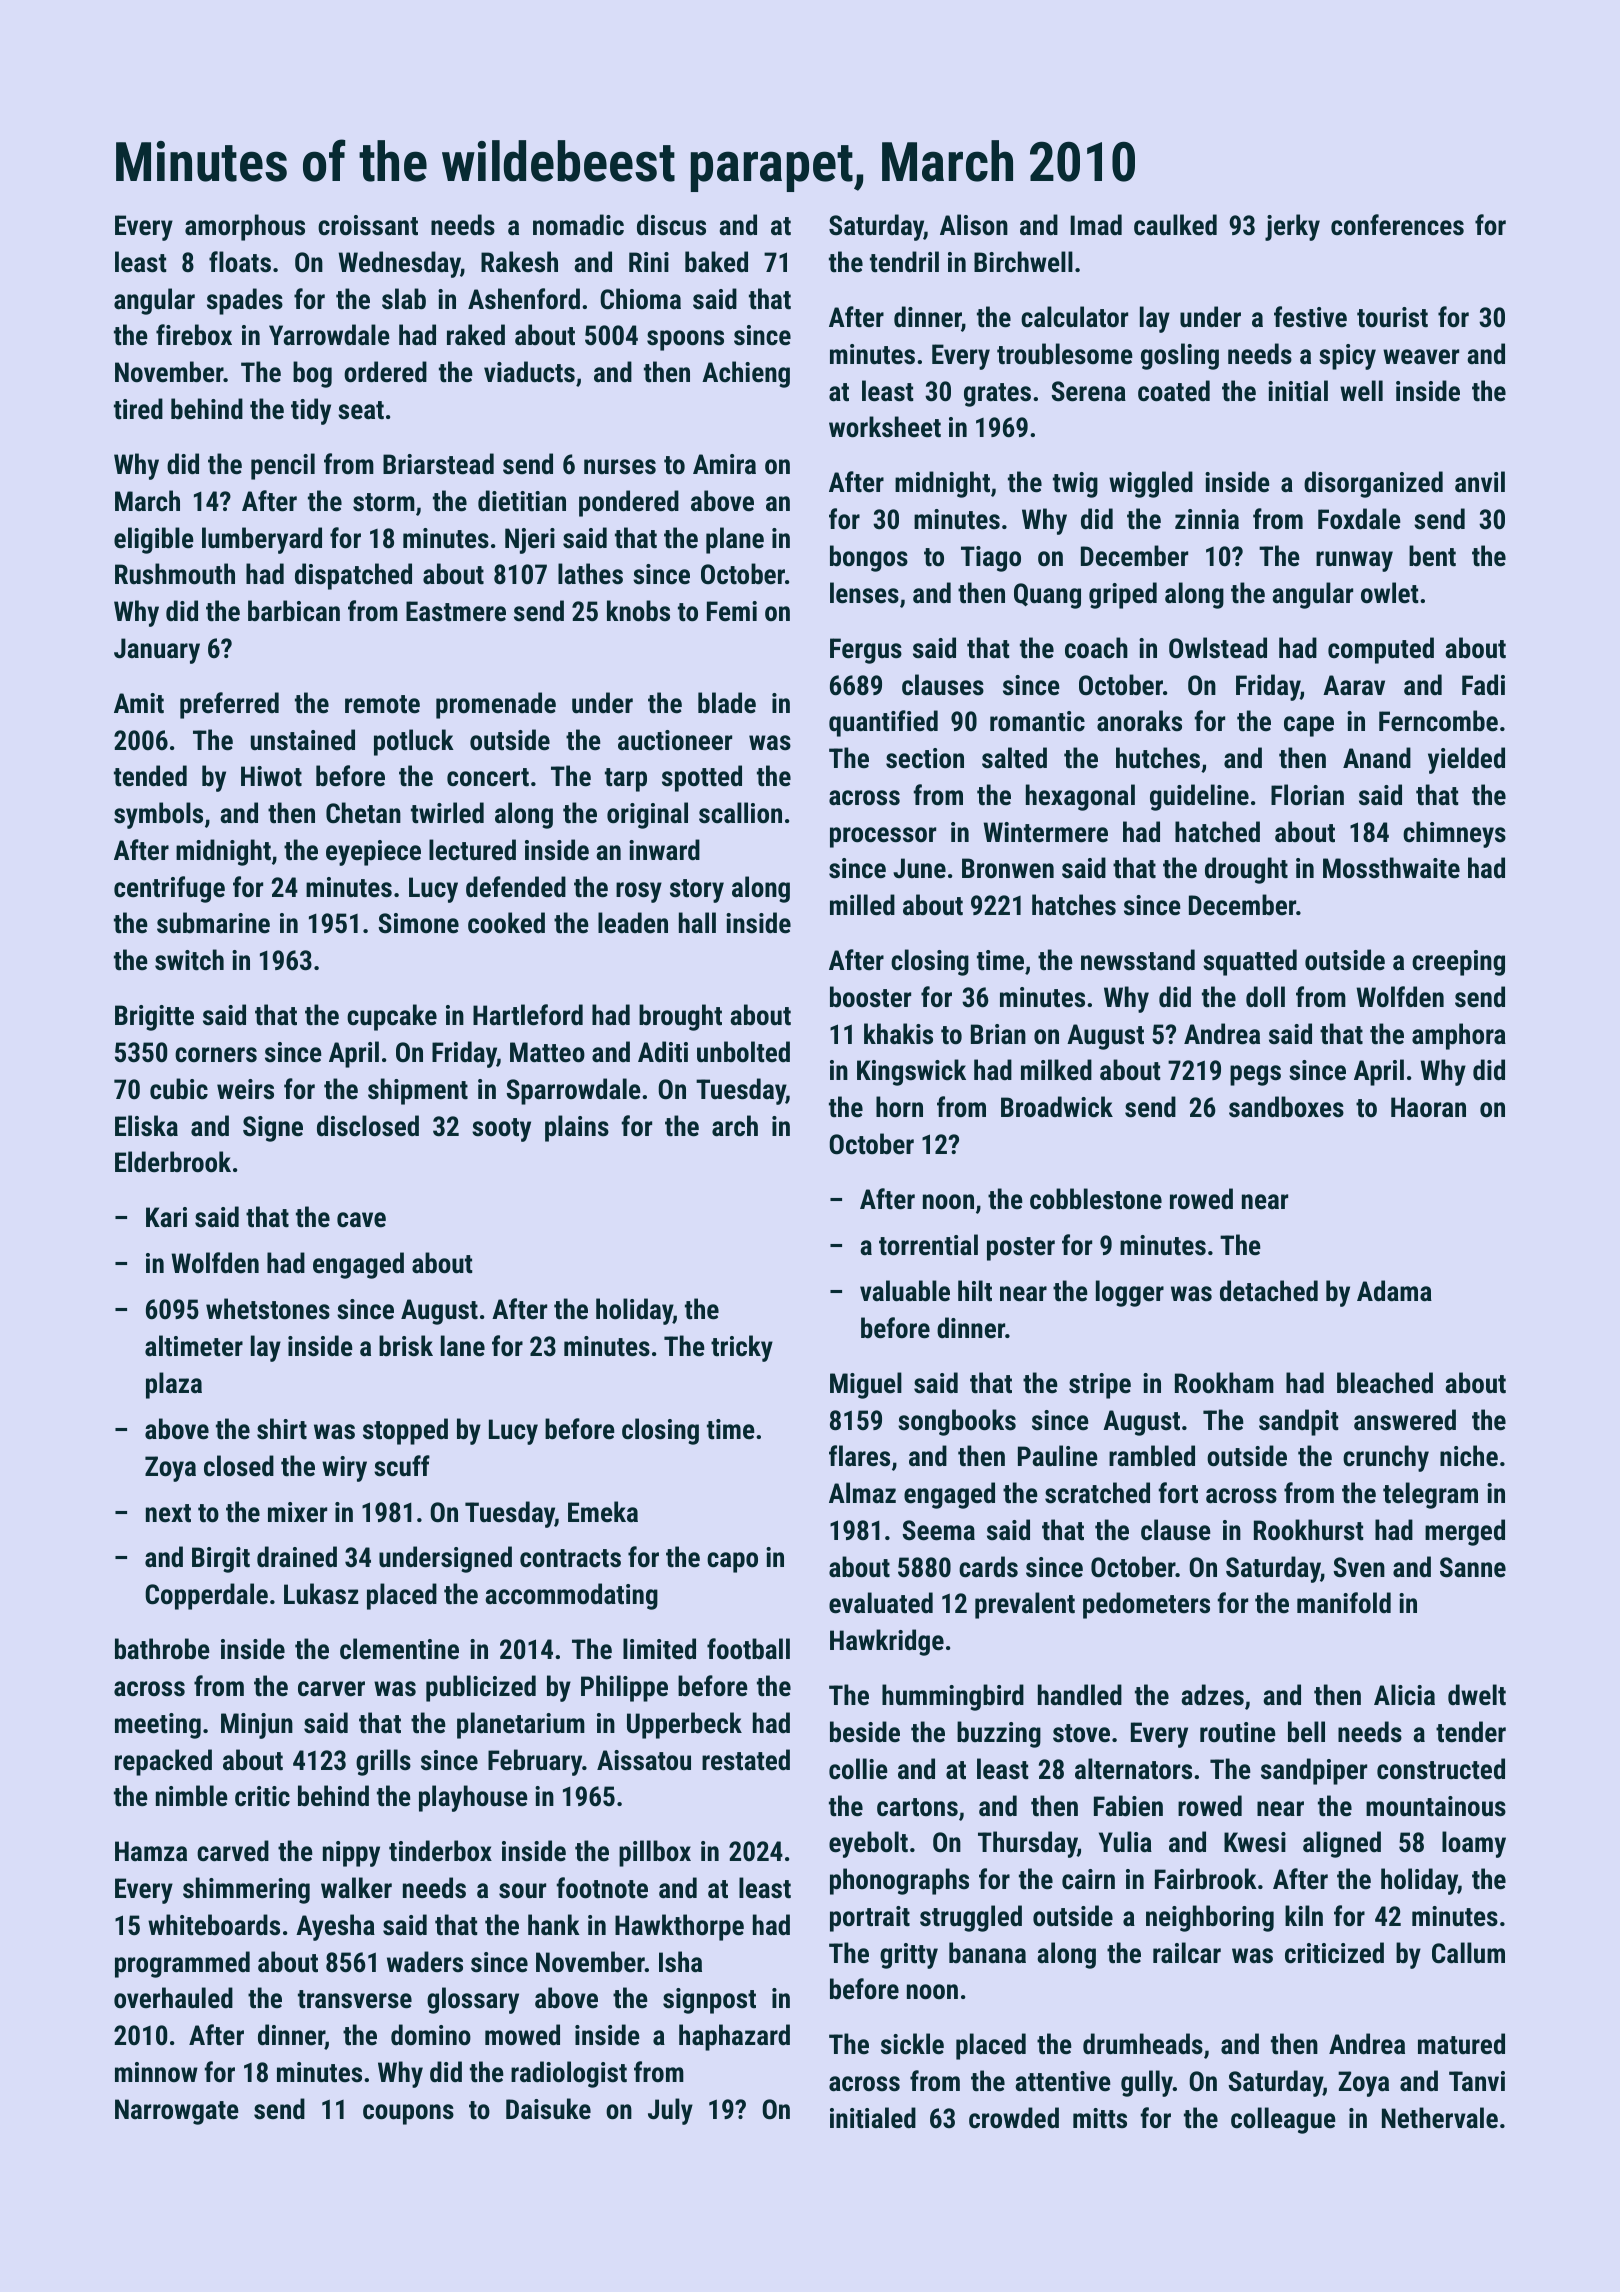 This screenshot has height=2292, width=1620. What do you see at coordinates (859, 1456) in the screenshot?
I see `flares` at bounding box center [859, 1456].
